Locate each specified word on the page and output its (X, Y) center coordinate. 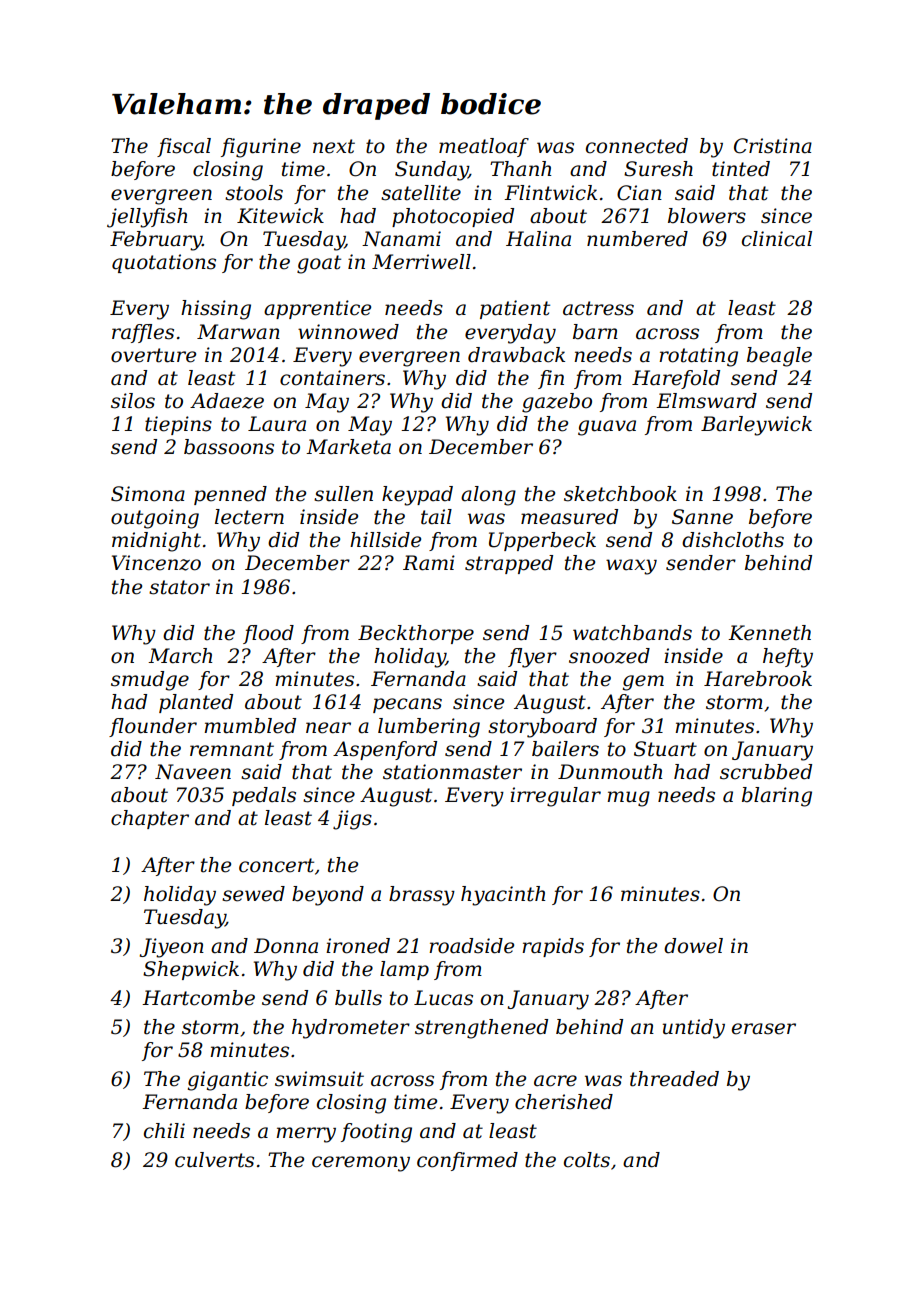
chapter (150, 819)
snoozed (609, 656)
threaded (674, 1079)
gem (643, 683)
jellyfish (147, 218)
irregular (555, 797)
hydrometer (351, 1029)
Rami (429, 563)
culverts (214, 1160)
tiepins (178, 425)
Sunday (431, 171)
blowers (707, 216)
